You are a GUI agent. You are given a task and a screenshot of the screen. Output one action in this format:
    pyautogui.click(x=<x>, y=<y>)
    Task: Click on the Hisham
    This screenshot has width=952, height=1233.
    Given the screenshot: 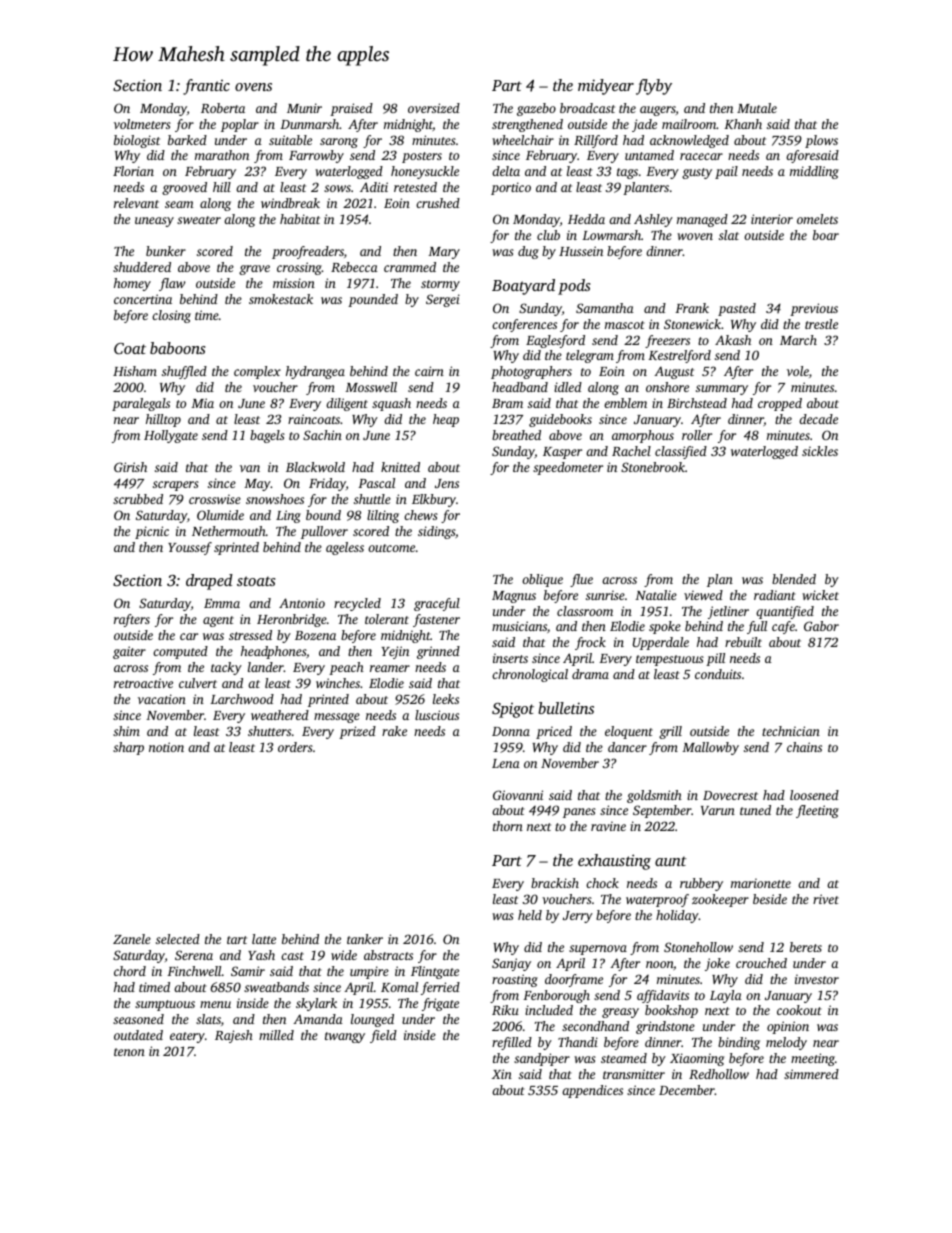 What is the action you would take?
    pyautogui.click(x=135, y=371)
